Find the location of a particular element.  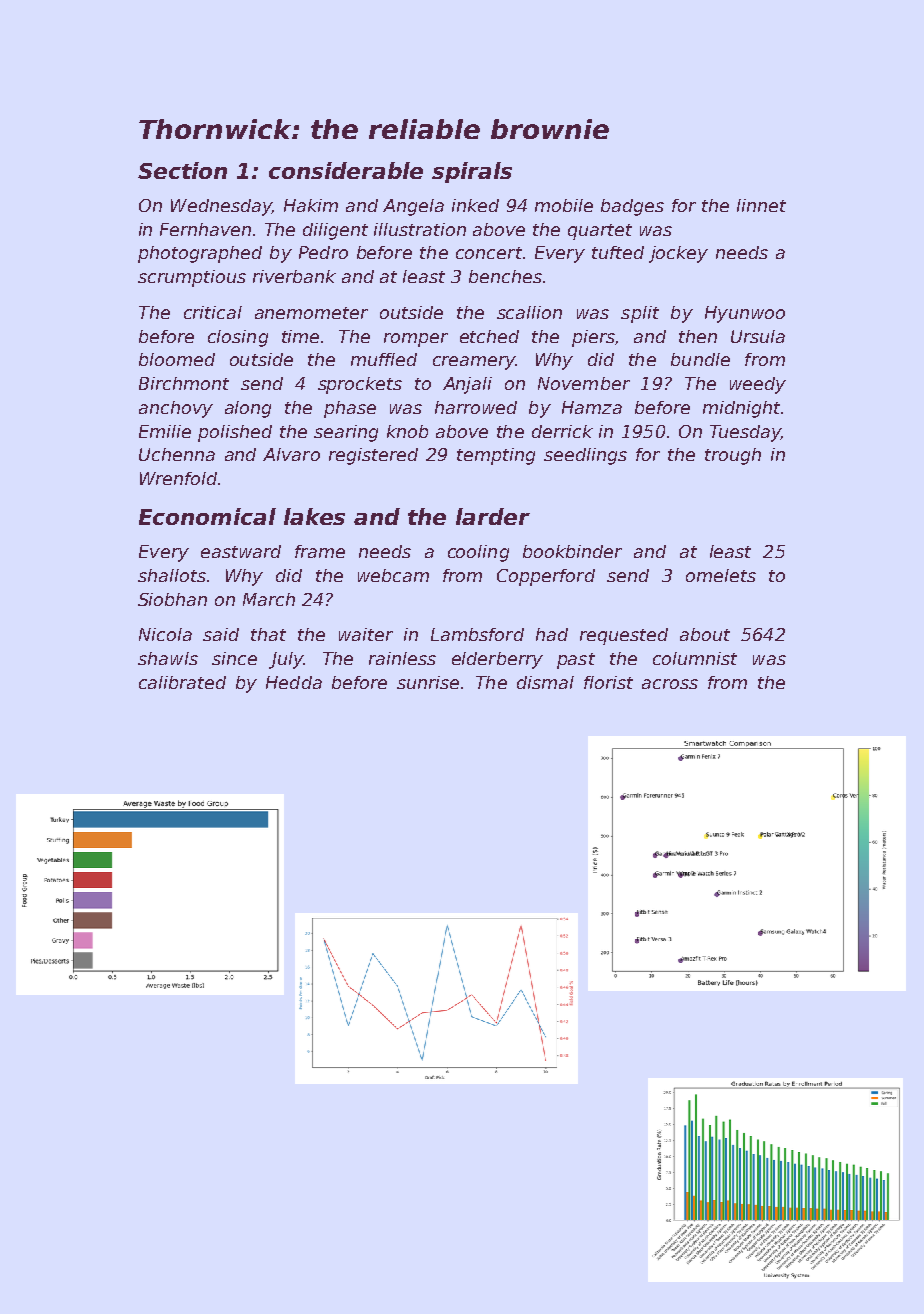

critical is located at coordinates (213, 312).
